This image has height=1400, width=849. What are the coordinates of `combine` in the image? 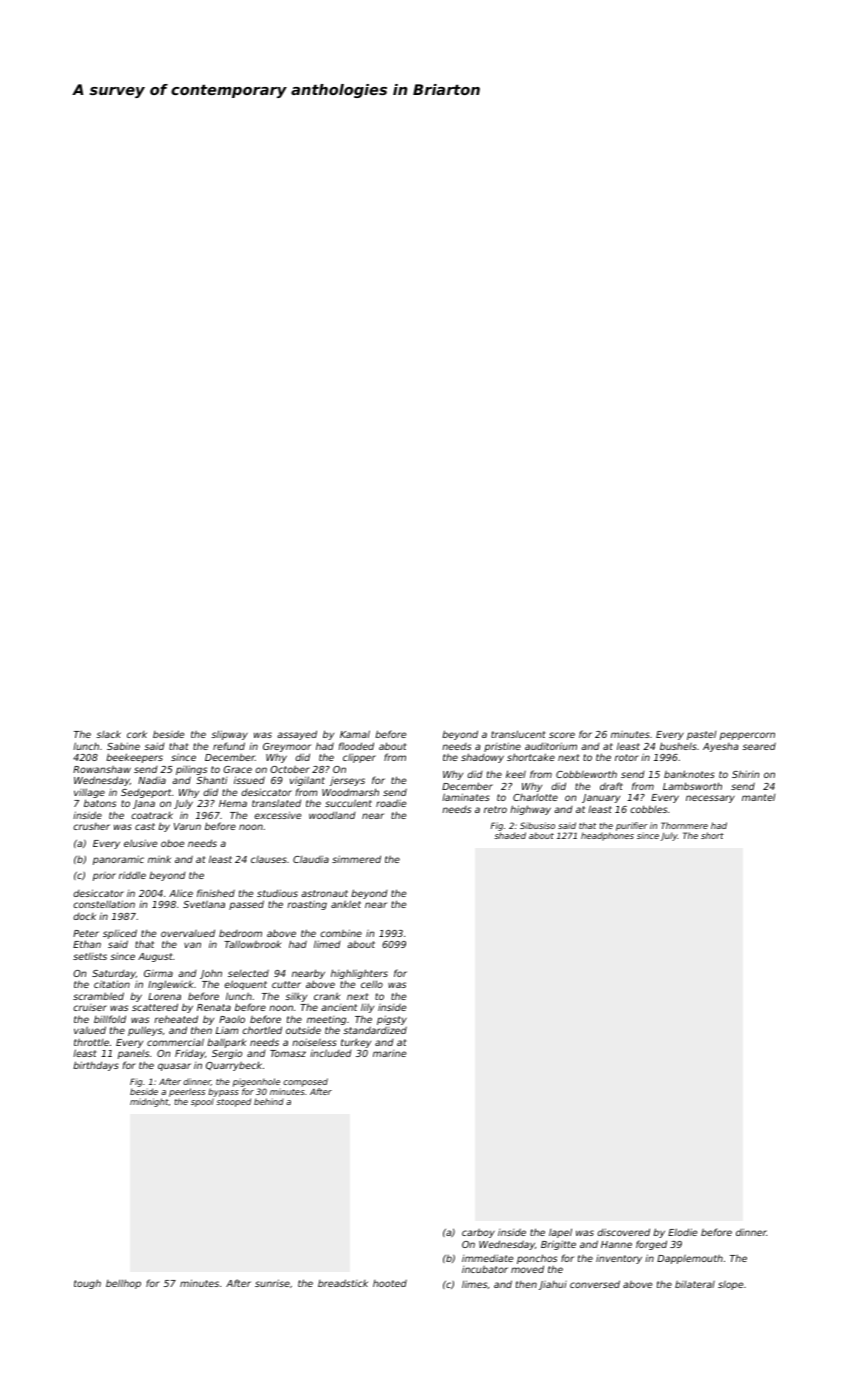 It's located at (341, 933).
